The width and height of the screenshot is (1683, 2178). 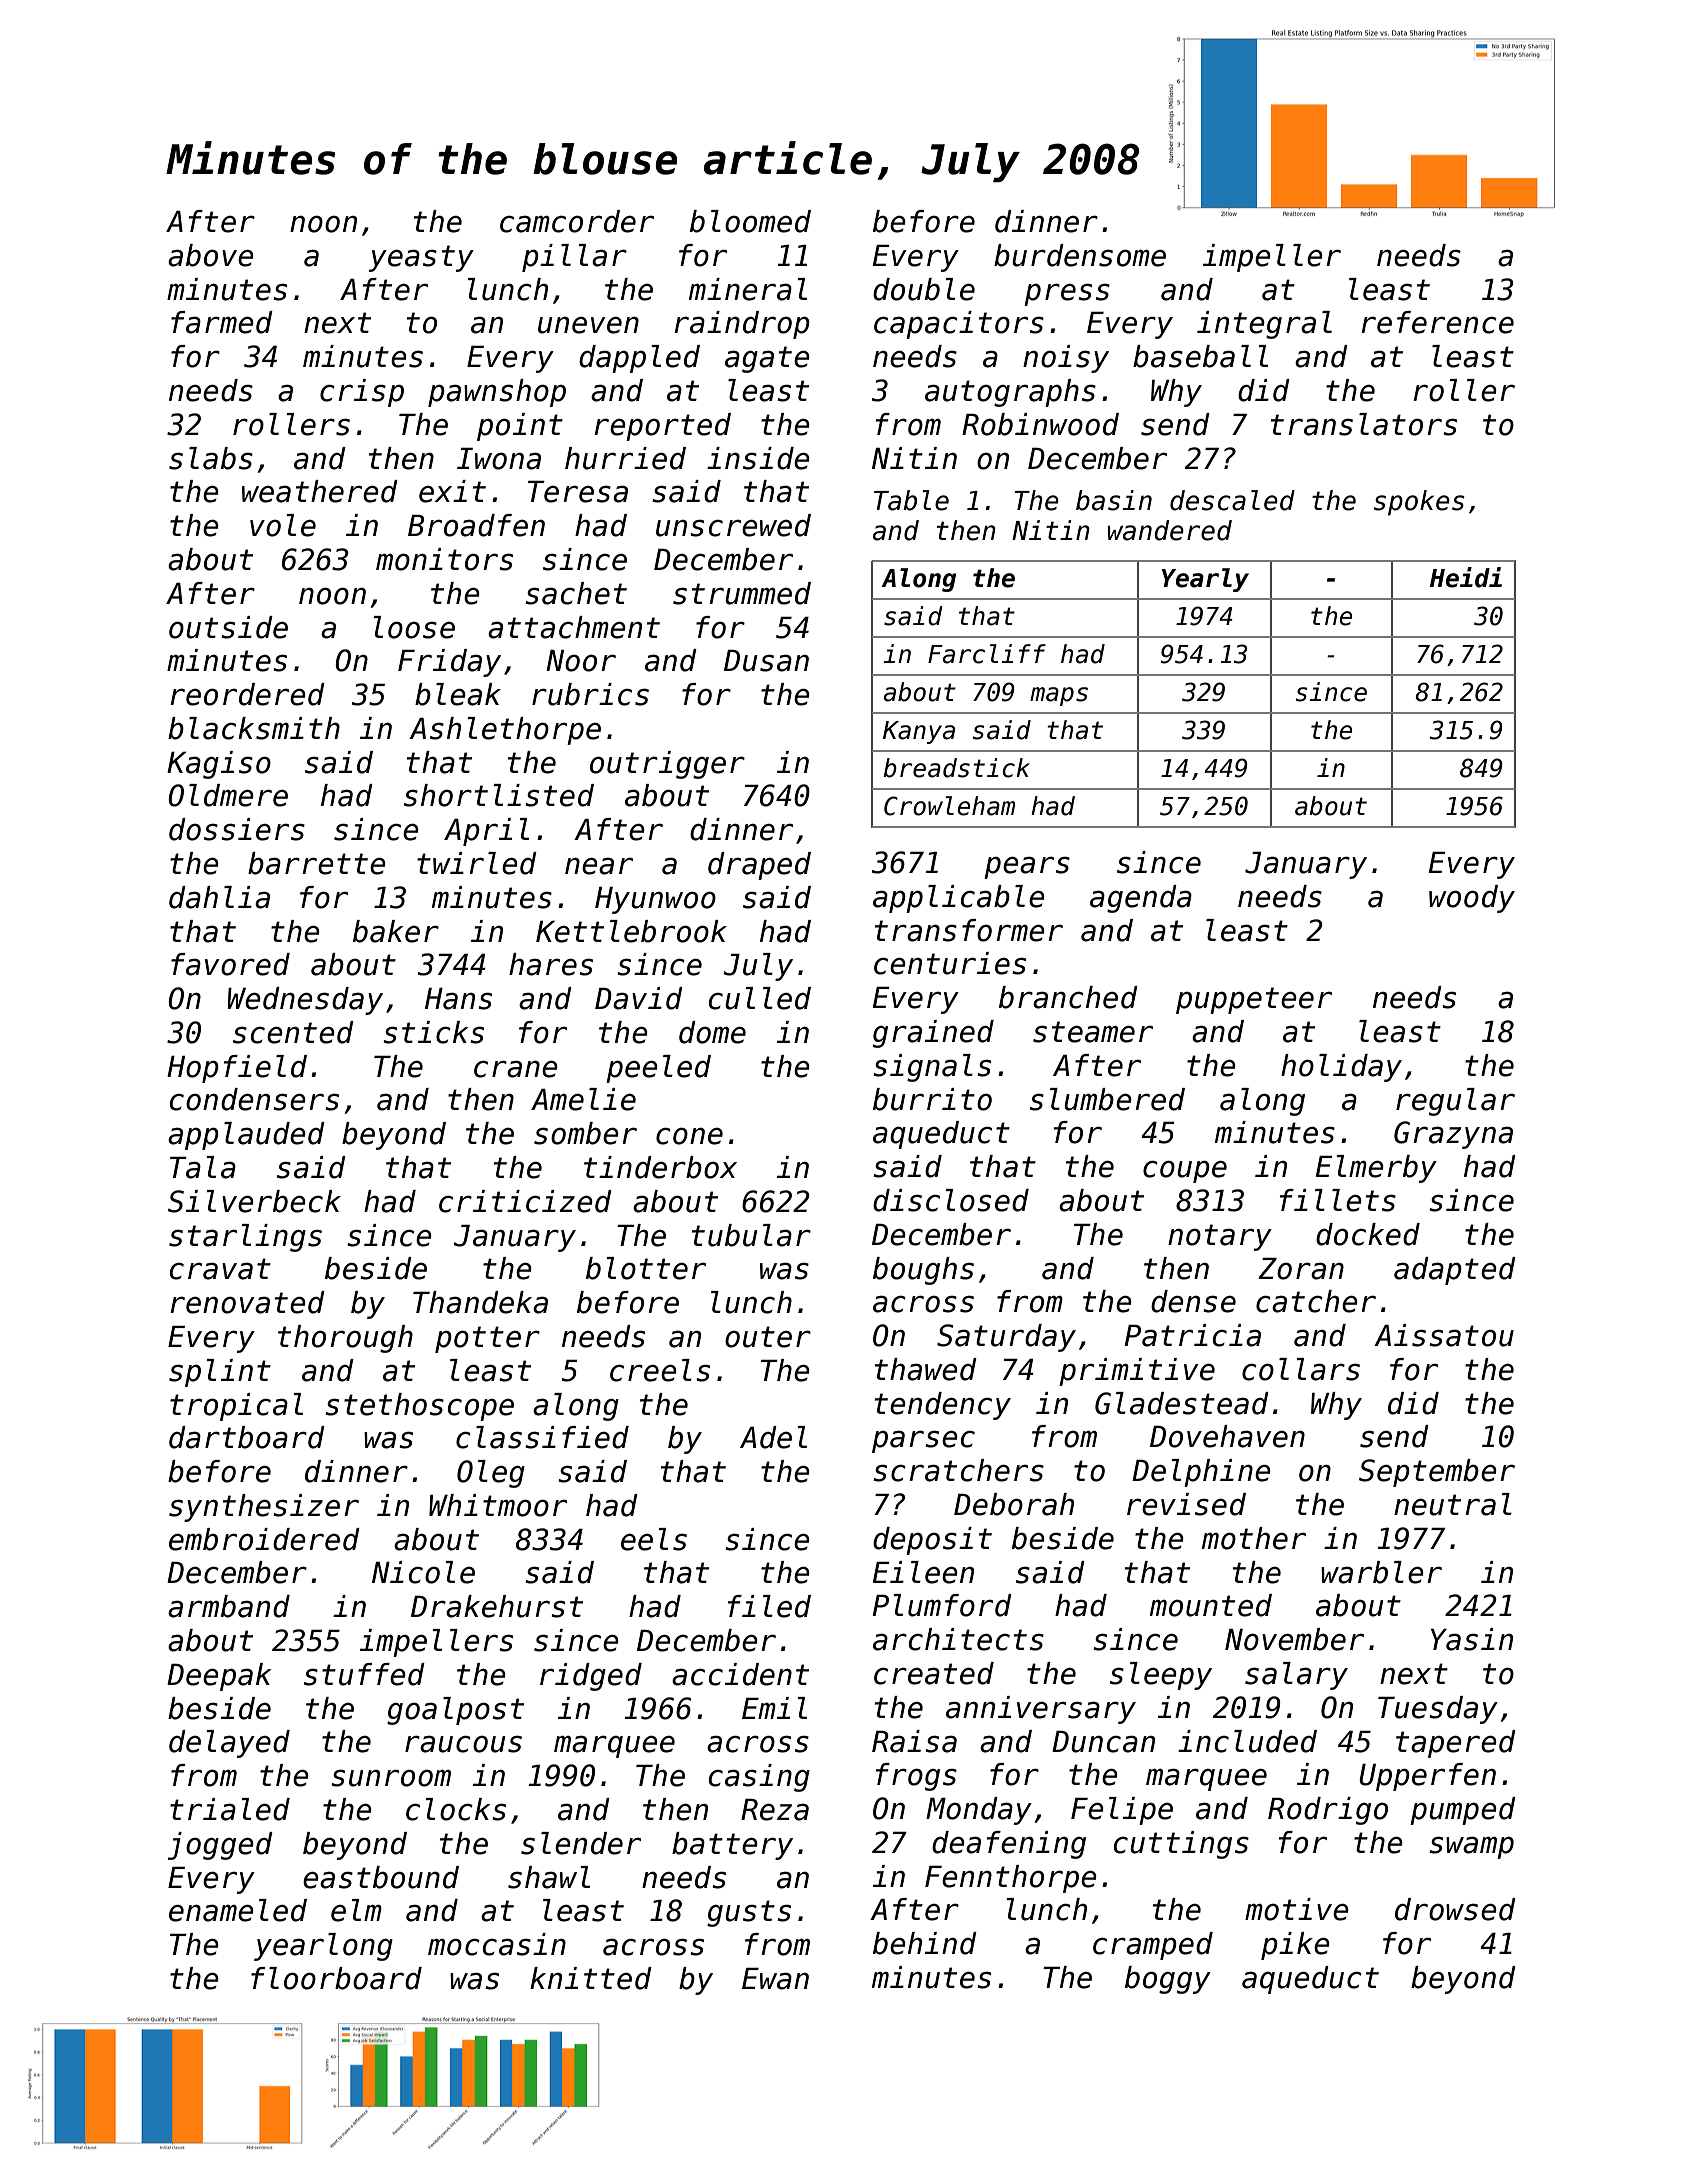 What do you see at coordinates (1437, 322) in the screenshot?
I see `reference` at bounding box center [1437, 322].
